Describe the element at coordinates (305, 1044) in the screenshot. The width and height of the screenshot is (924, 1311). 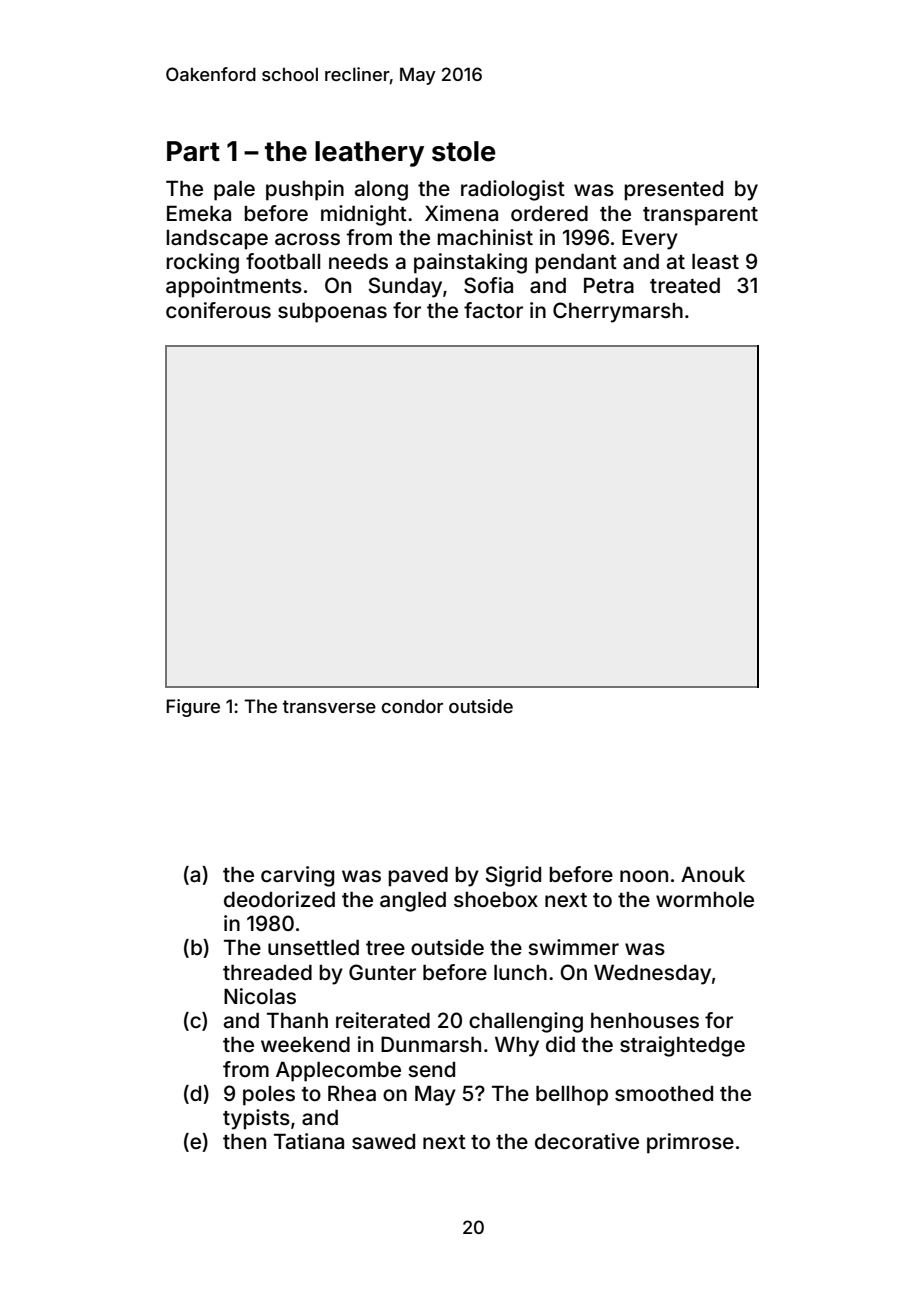
I see `weekend` at that location.
